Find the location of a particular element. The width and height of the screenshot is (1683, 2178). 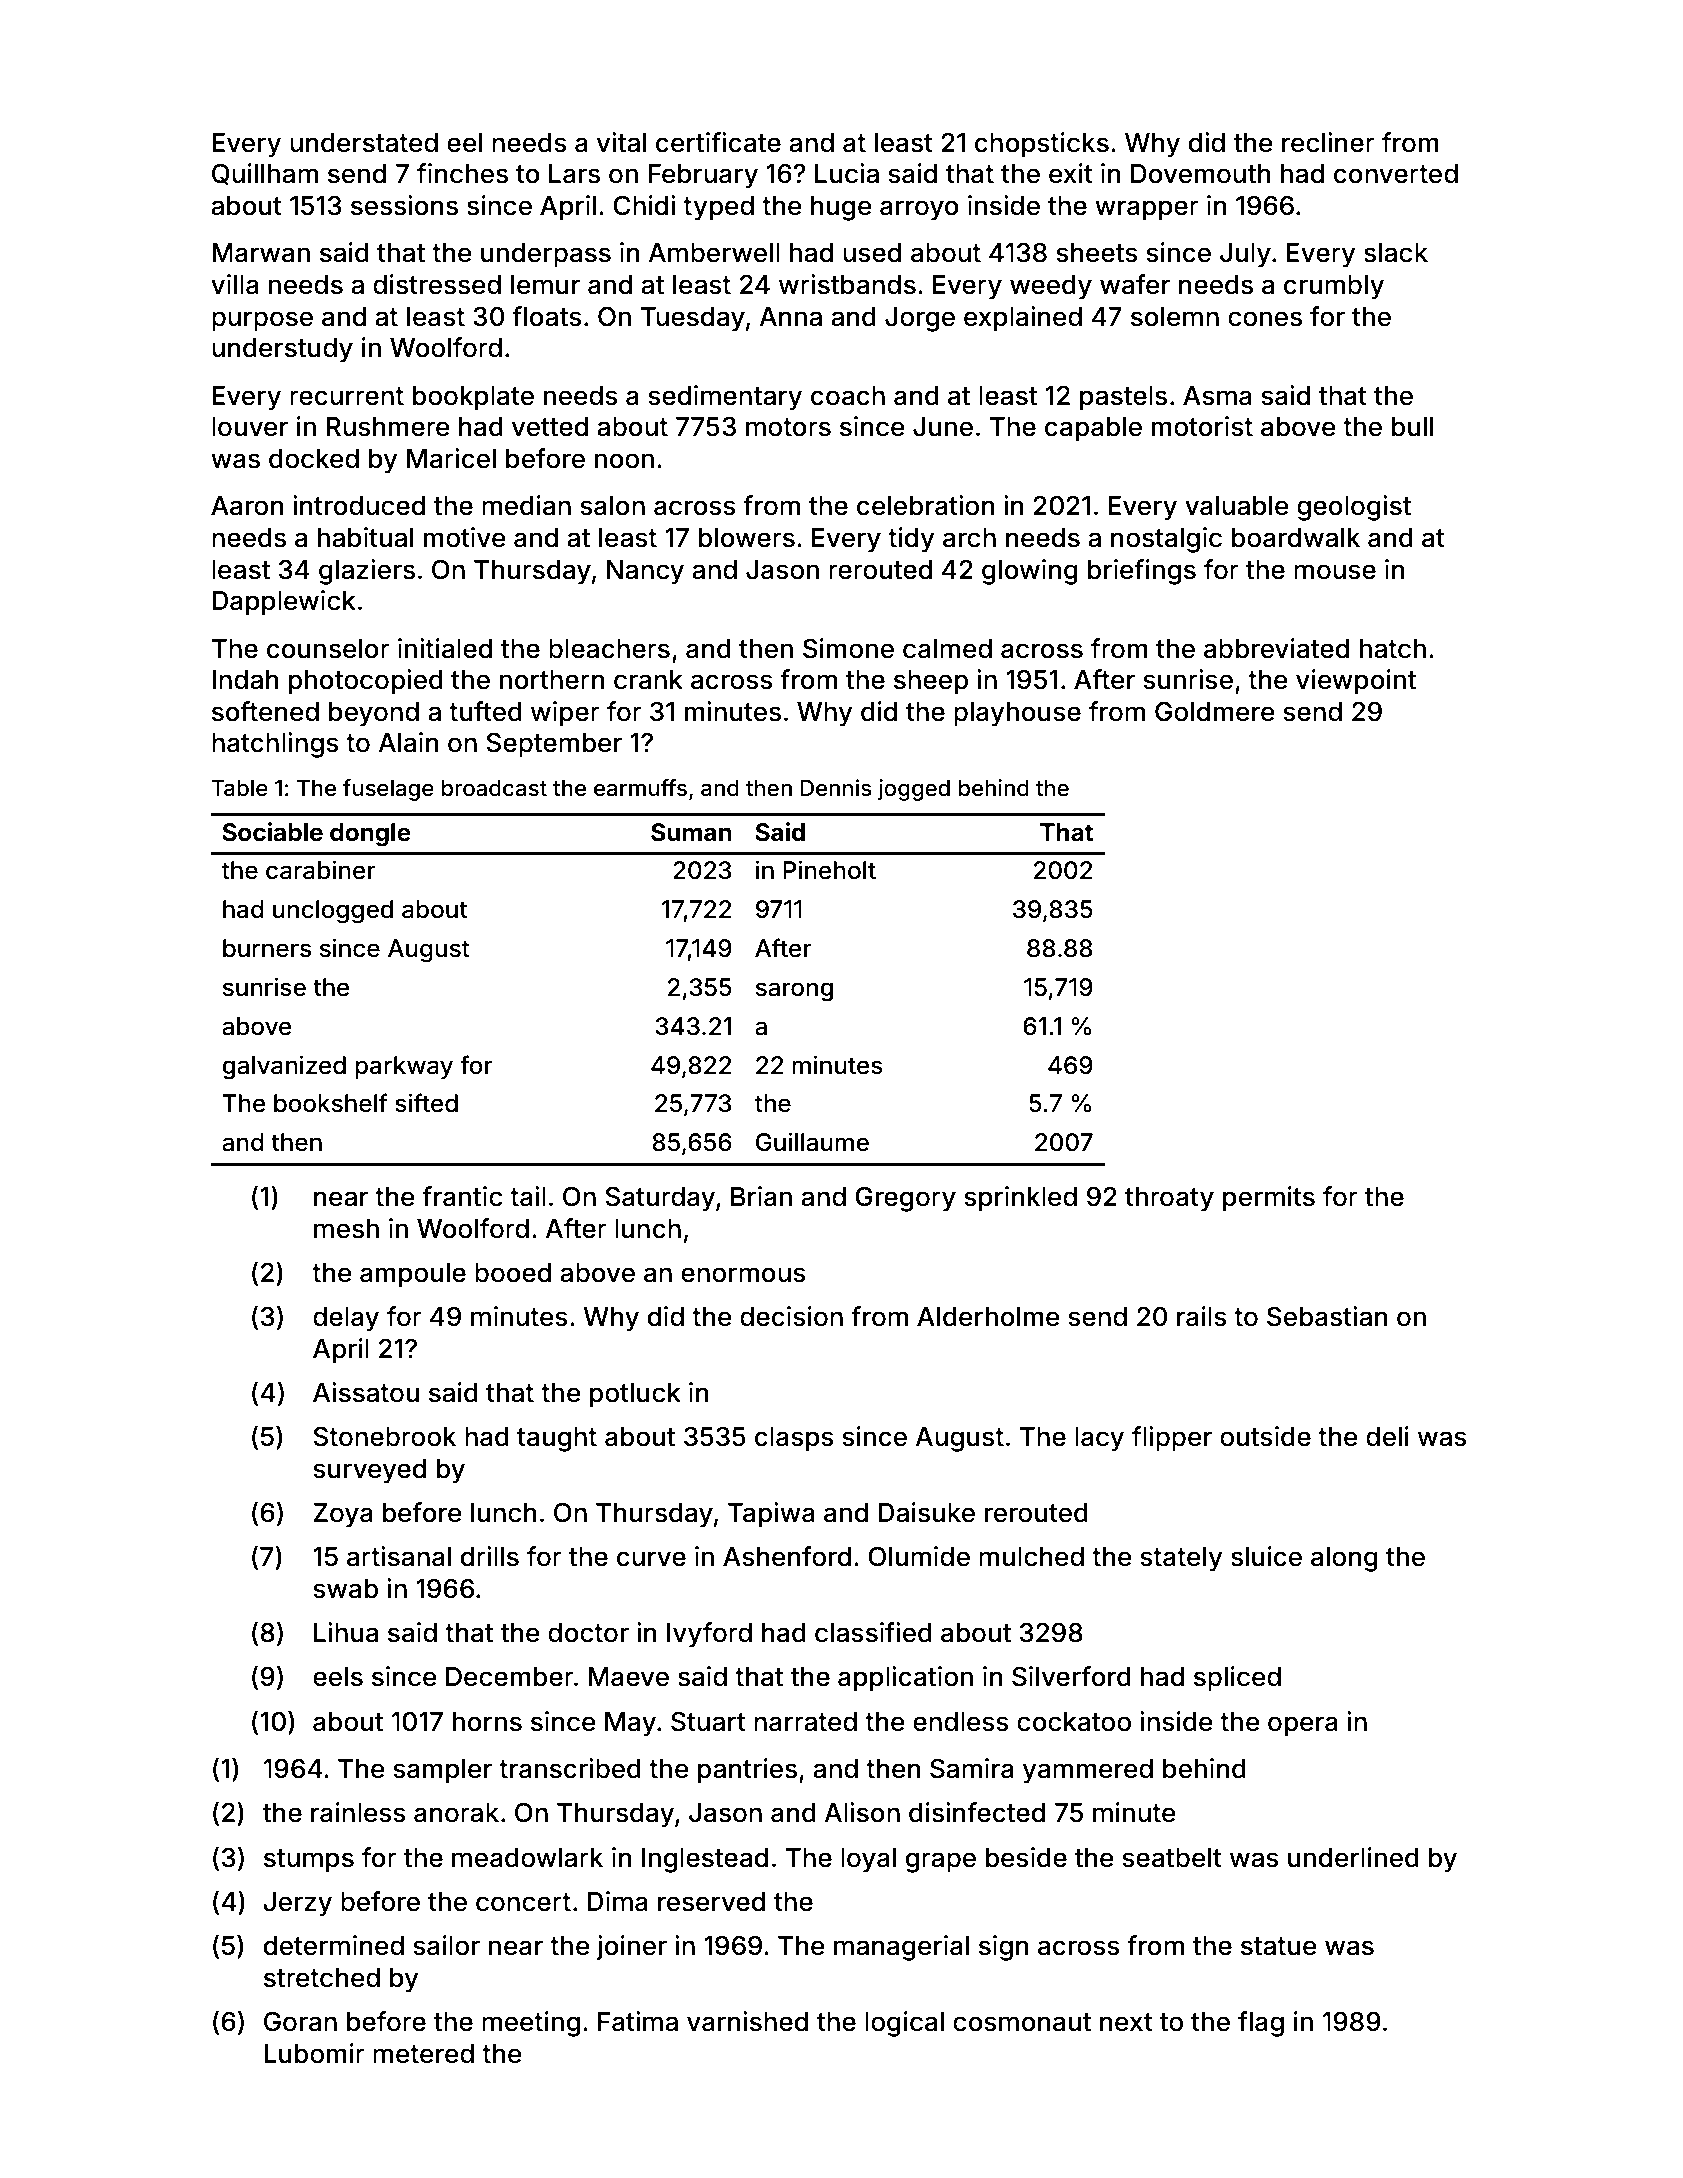

Anna is located at coordinates (790, 317).
